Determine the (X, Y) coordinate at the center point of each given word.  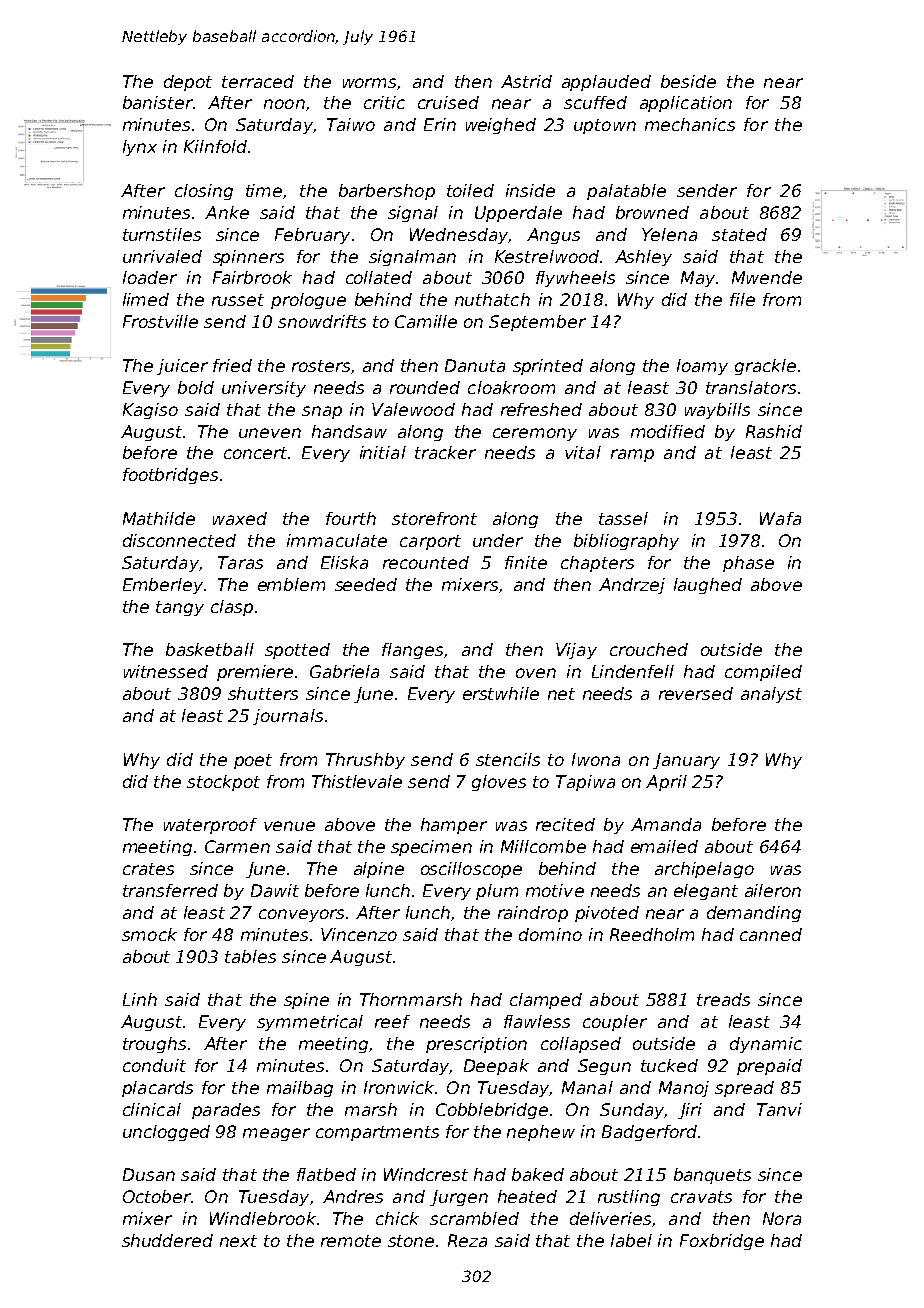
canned (771, 934)
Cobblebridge (492, 1111)
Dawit (275, 890)
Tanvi (779, 1109)
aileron (773, 890)
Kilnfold (215, 146)
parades (226, 1111)
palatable (626, 192)
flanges (412, 651)
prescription (476, 1045)
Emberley (163, 586)
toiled (470, 190)
